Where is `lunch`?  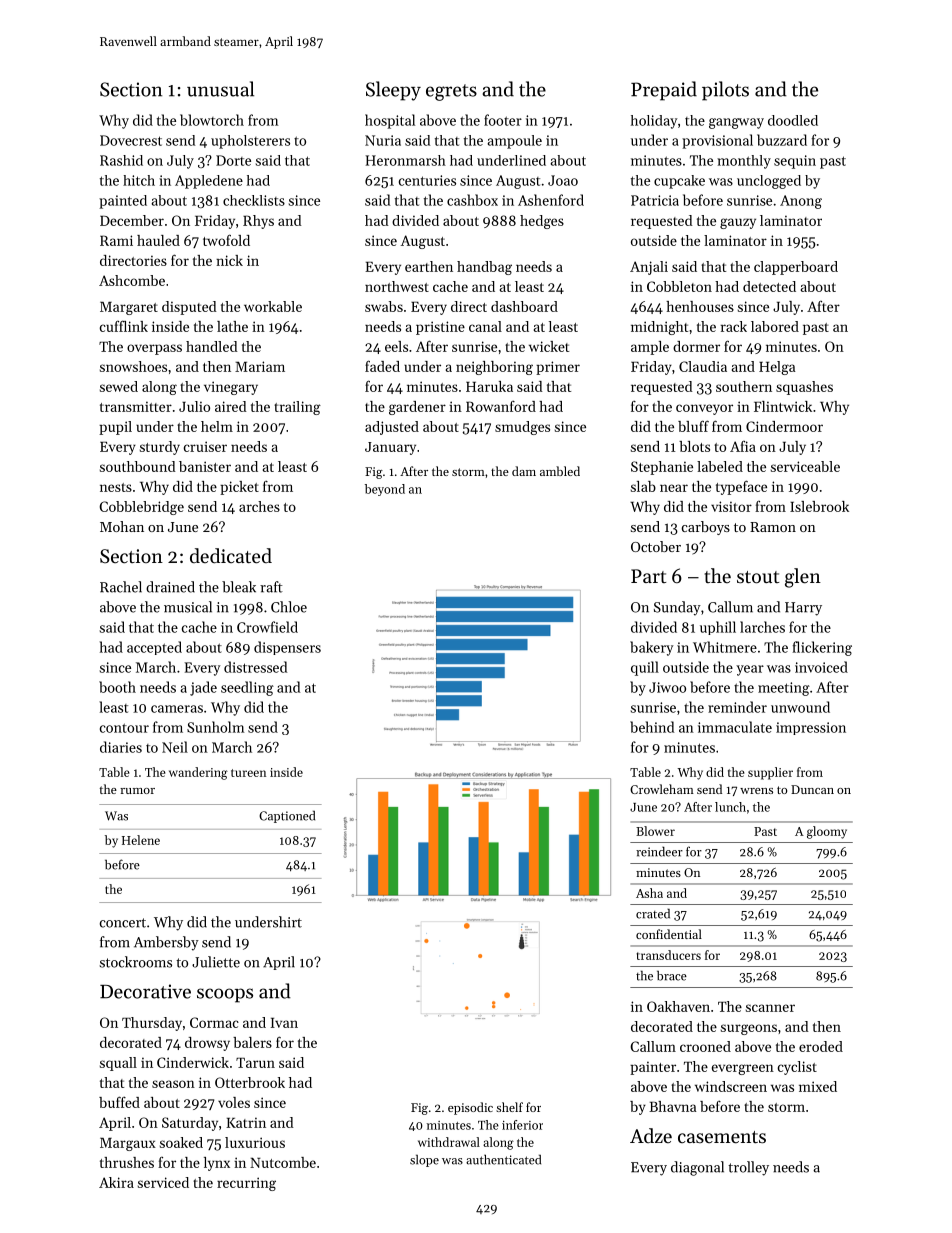 lunch is located at coordinates (730, 807).
